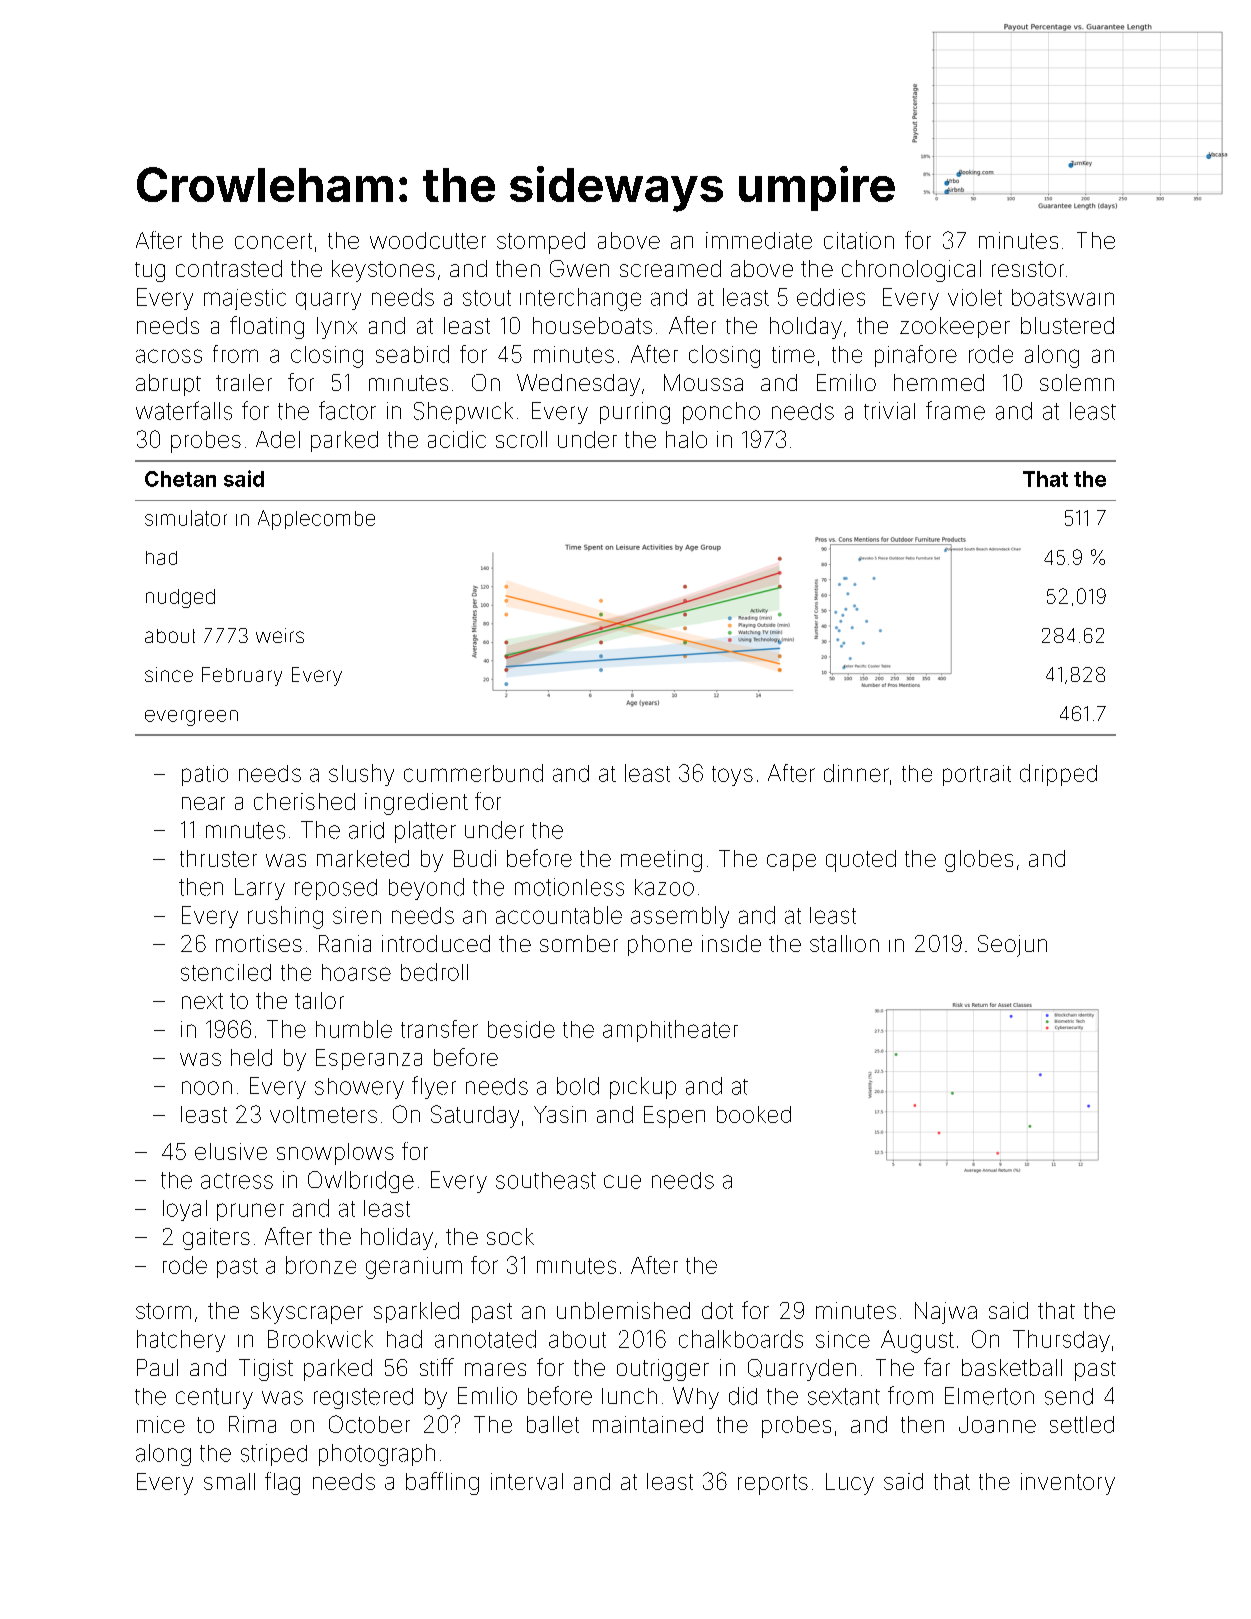 Image resolution: width=1251 pixels, height=1619 pixels. Describe the element at coordinates (273, 241) in the screenshot. I see `concert` at that location.
